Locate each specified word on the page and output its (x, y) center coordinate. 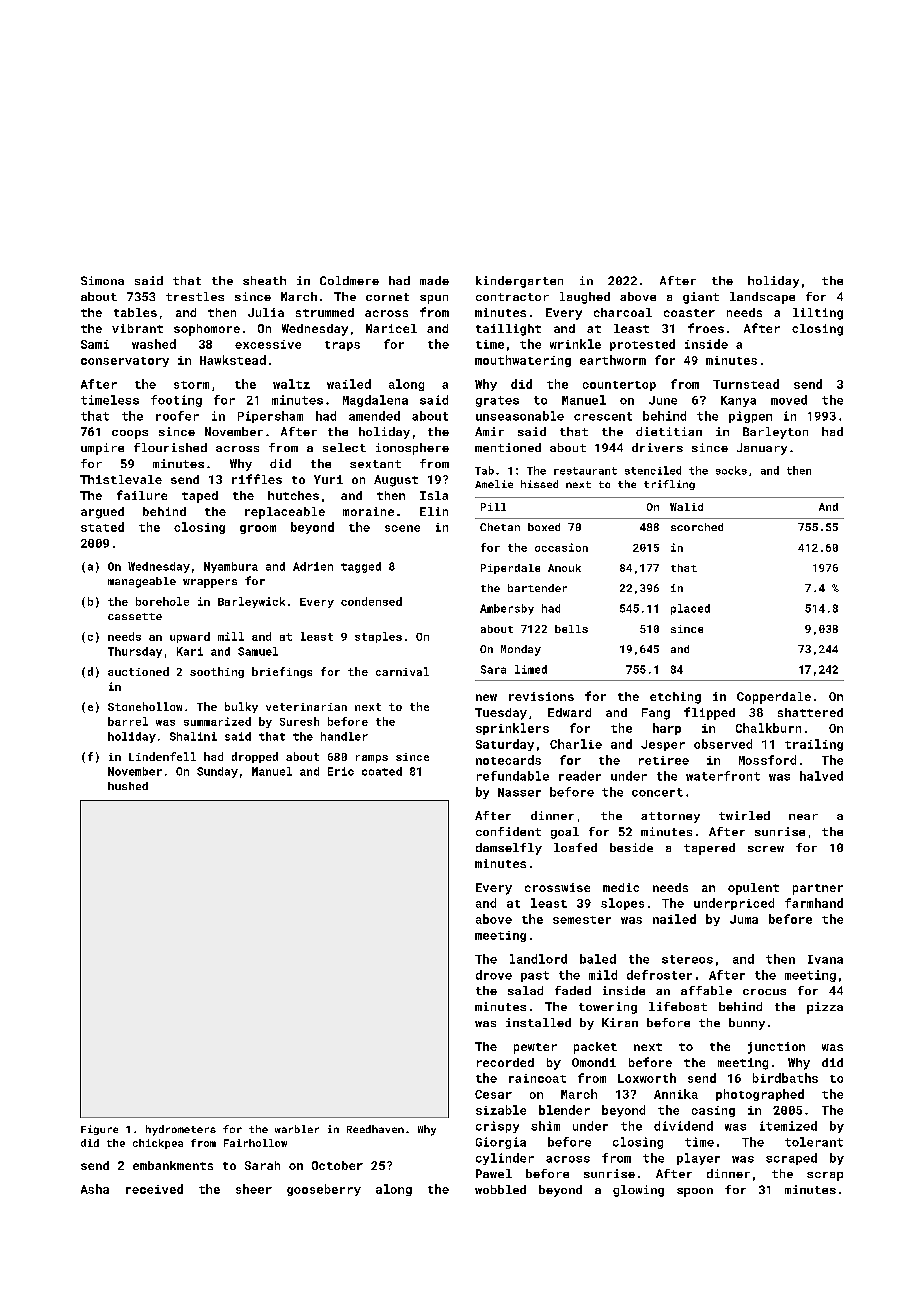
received (154, 1189)
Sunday (217, 772)
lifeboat (678, 1006)
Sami (95, 344)
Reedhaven (375, 1129)
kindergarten (519, 282)
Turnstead (746, 384)
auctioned (138, 671)
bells (571, 629)
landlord (538, 959)
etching (675, 698)
